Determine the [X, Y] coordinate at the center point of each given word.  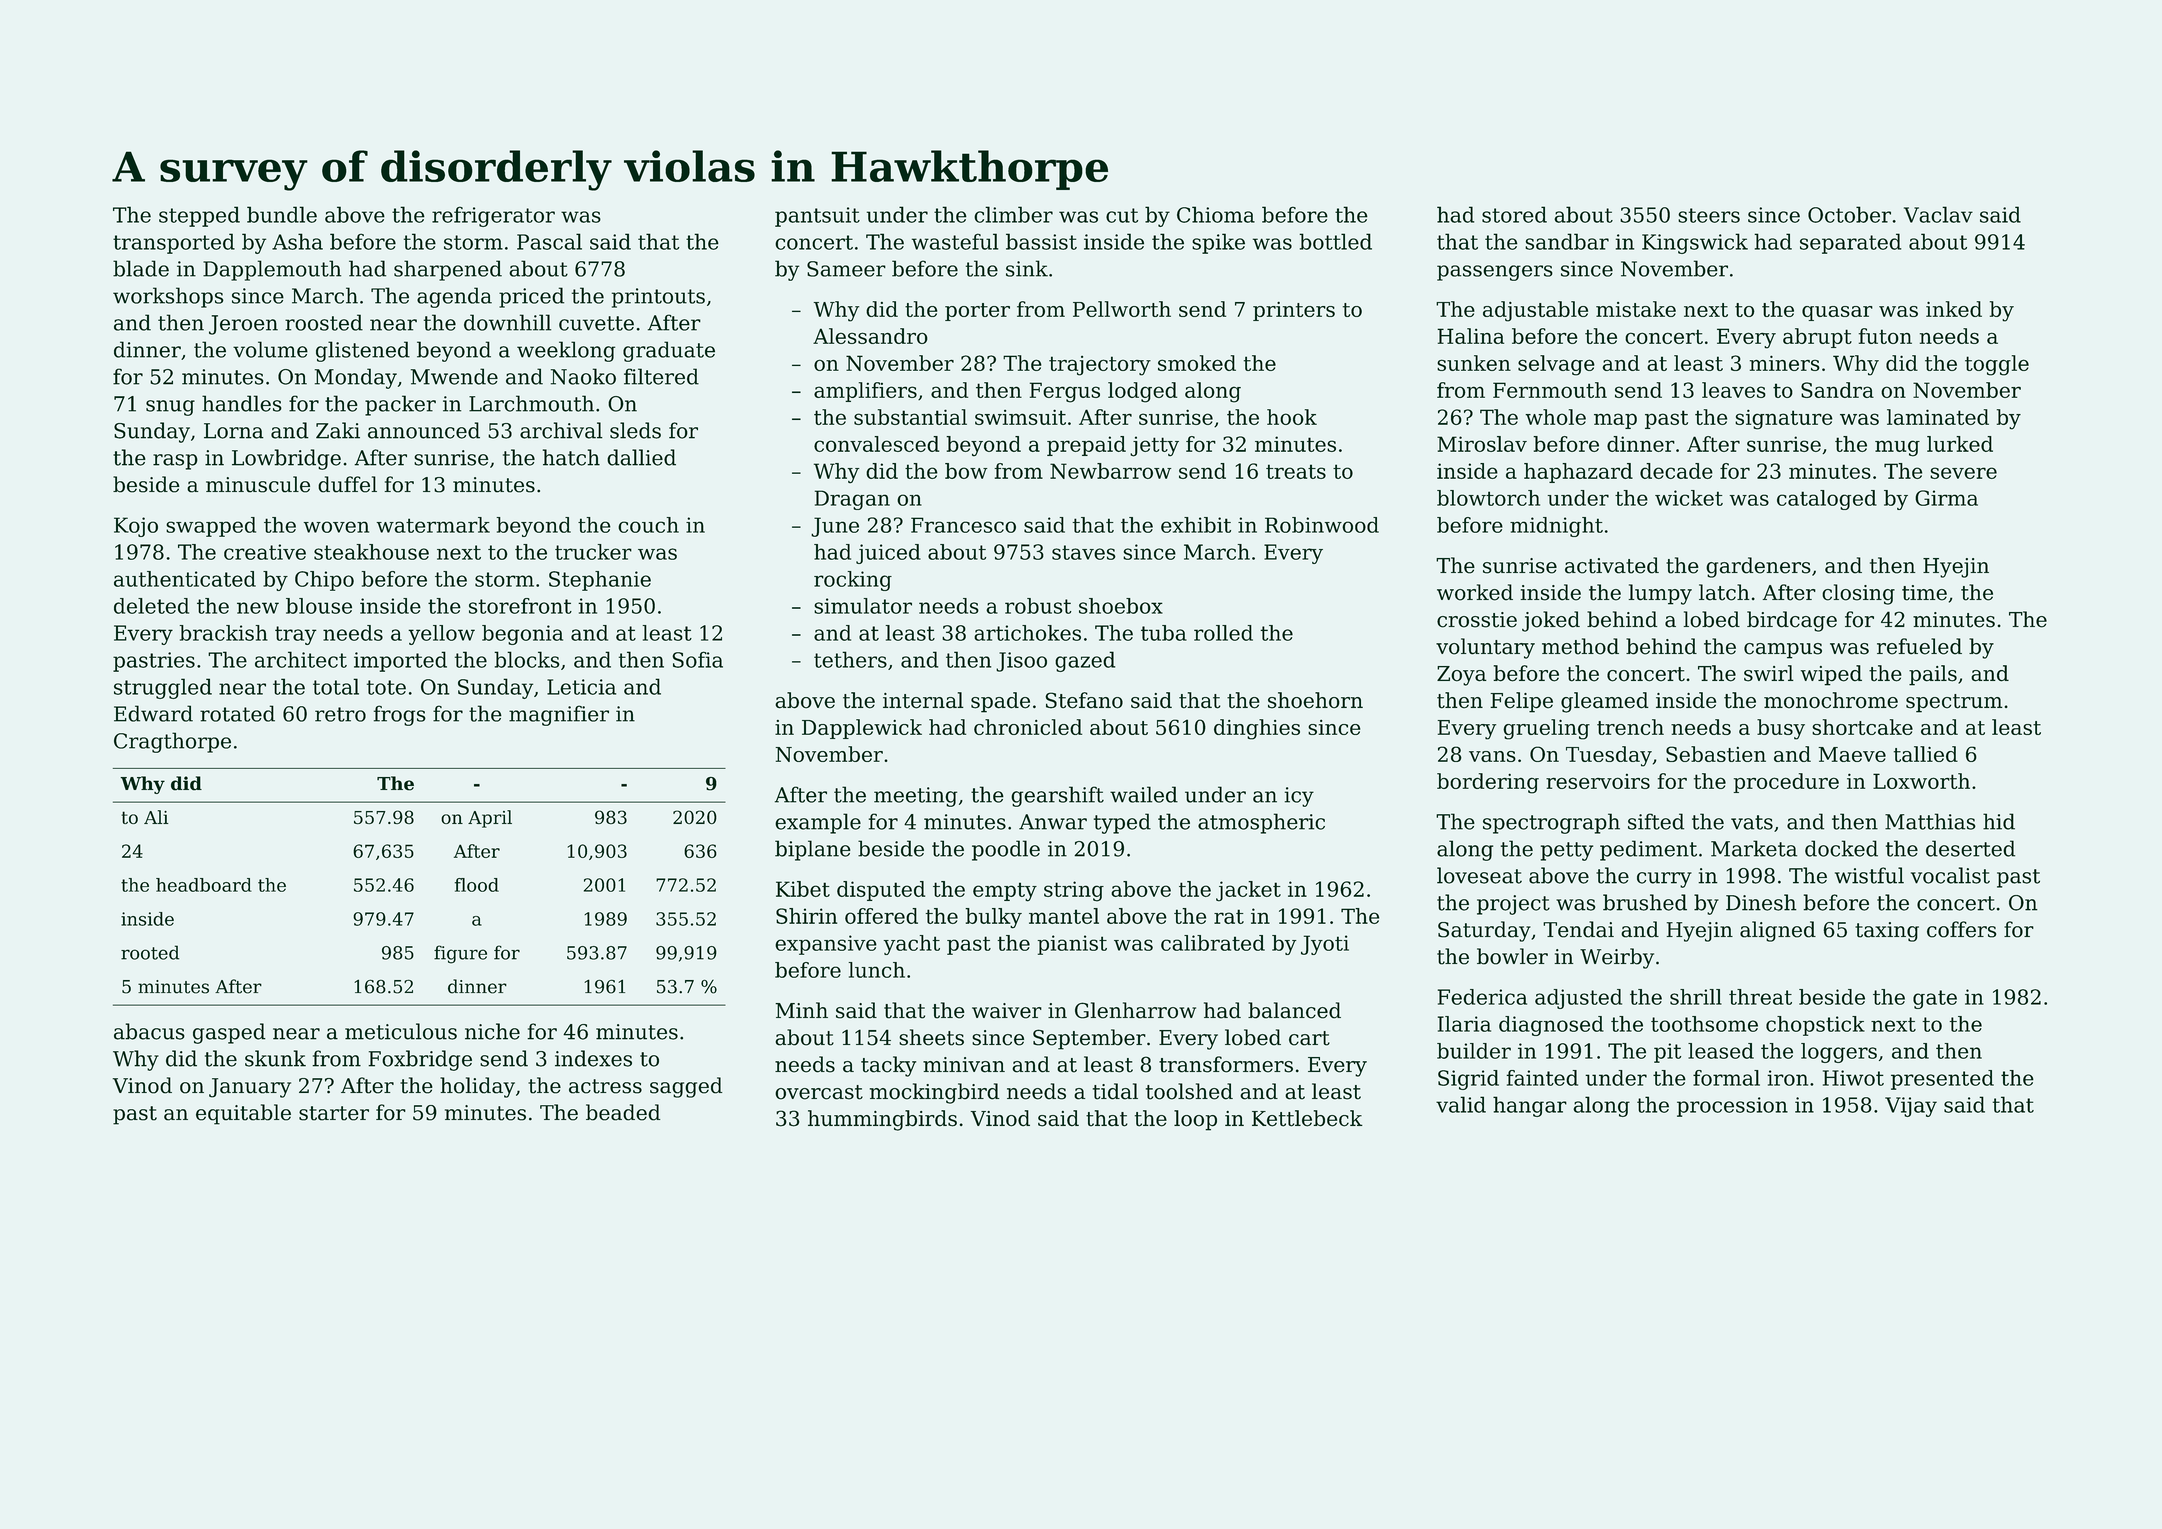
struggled [163, 688]
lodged [1142, 392]
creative [265, 552]
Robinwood [1322, 525]
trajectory [1100, 366]
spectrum [1954, 703]
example [818, 823]
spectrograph [1551, 823]
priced [531, 297]
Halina [1470, 336]
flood [477, 885]
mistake [1636, 309]
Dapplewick [862, 729]
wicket [1689, 498]
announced [424, 430]
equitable [243, 1114]
